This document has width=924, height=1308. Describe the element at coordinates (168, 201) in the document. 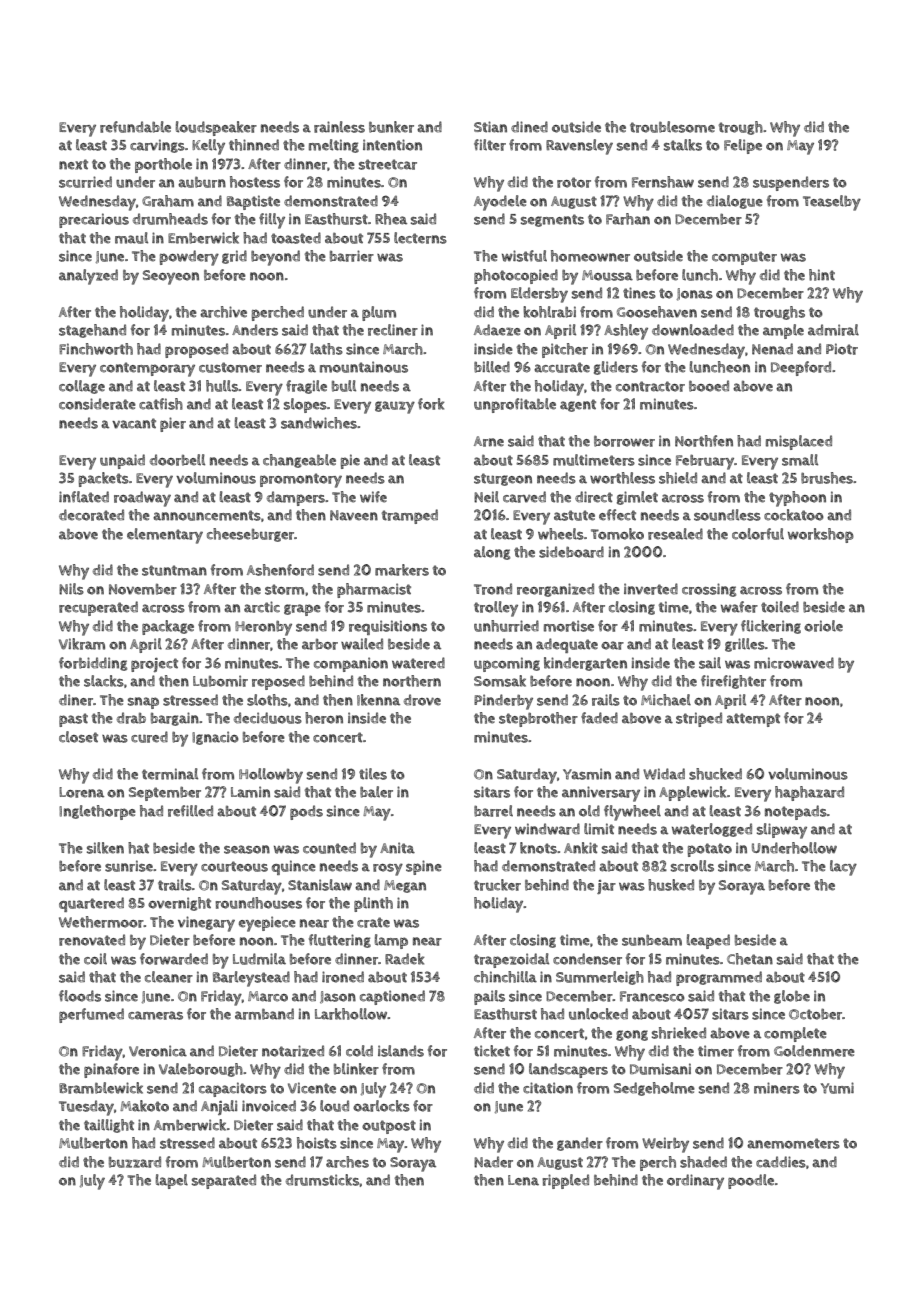

I see `Graham` at that location.
